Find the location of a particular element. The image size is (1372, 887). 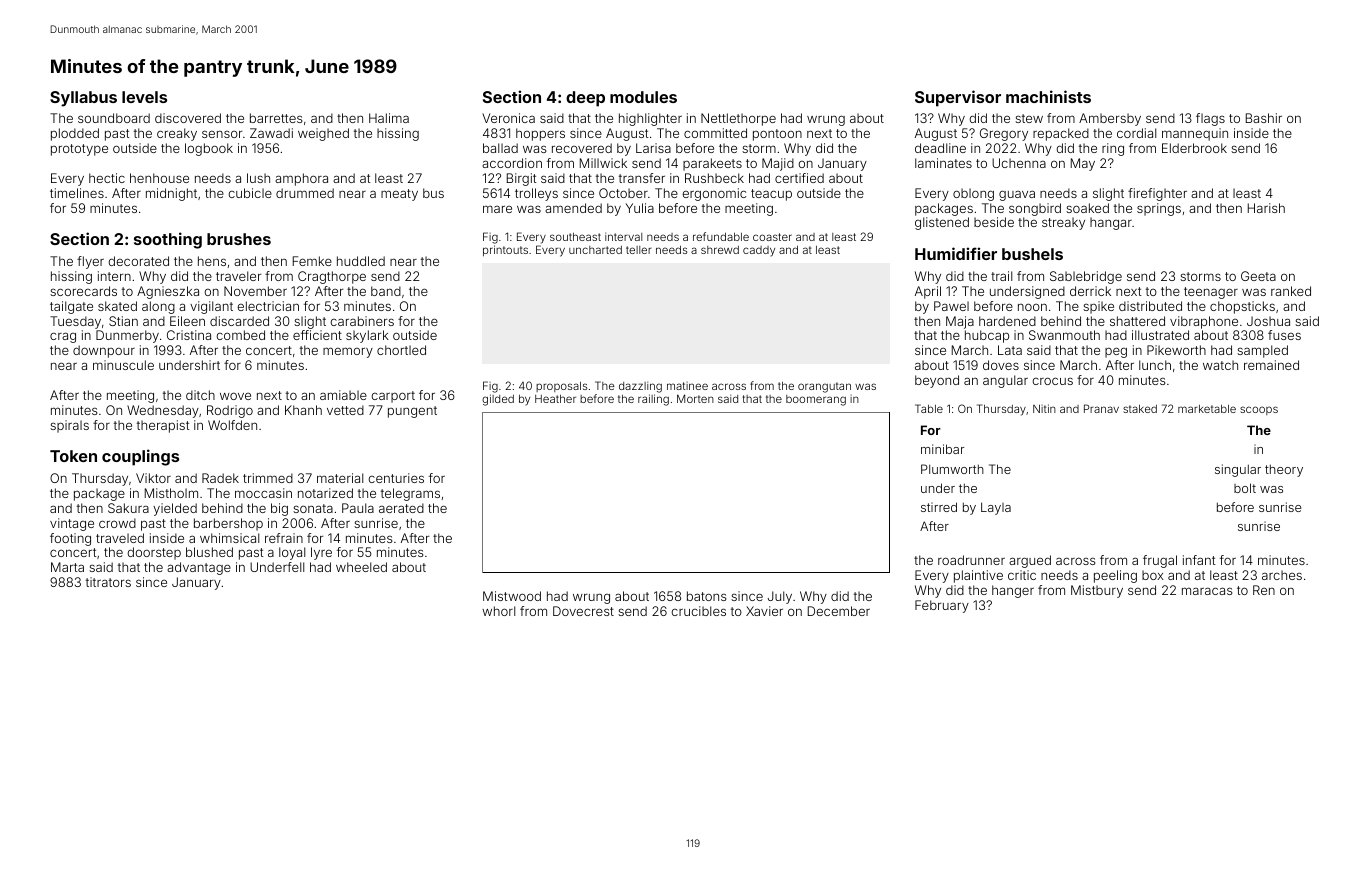

brushes is located at coordinates (239, 239).
